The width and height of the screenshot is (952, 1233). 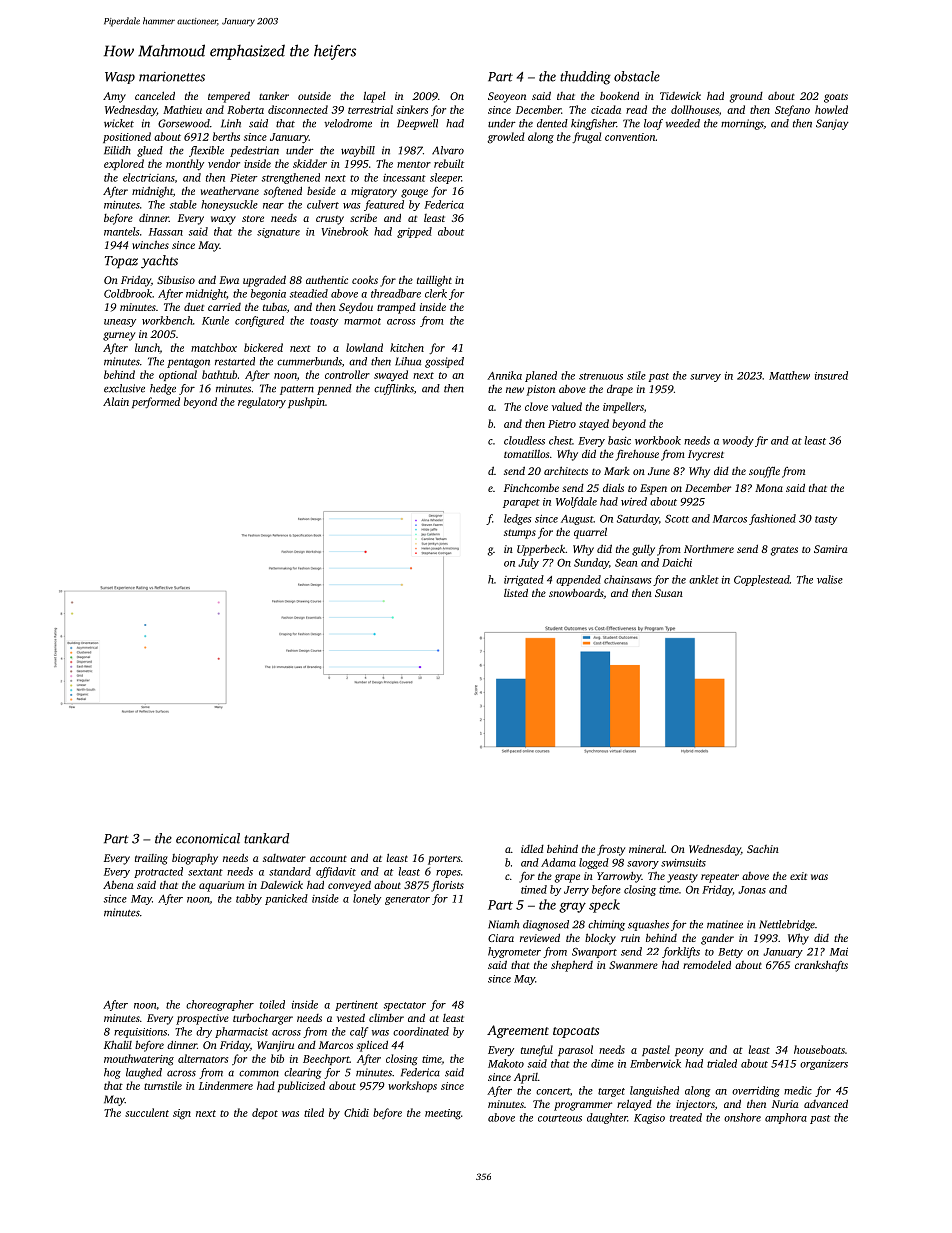 What do you see at coordinates (150, 151) in the screenshot?
I see `glued` at bounding box center [150, 151].
